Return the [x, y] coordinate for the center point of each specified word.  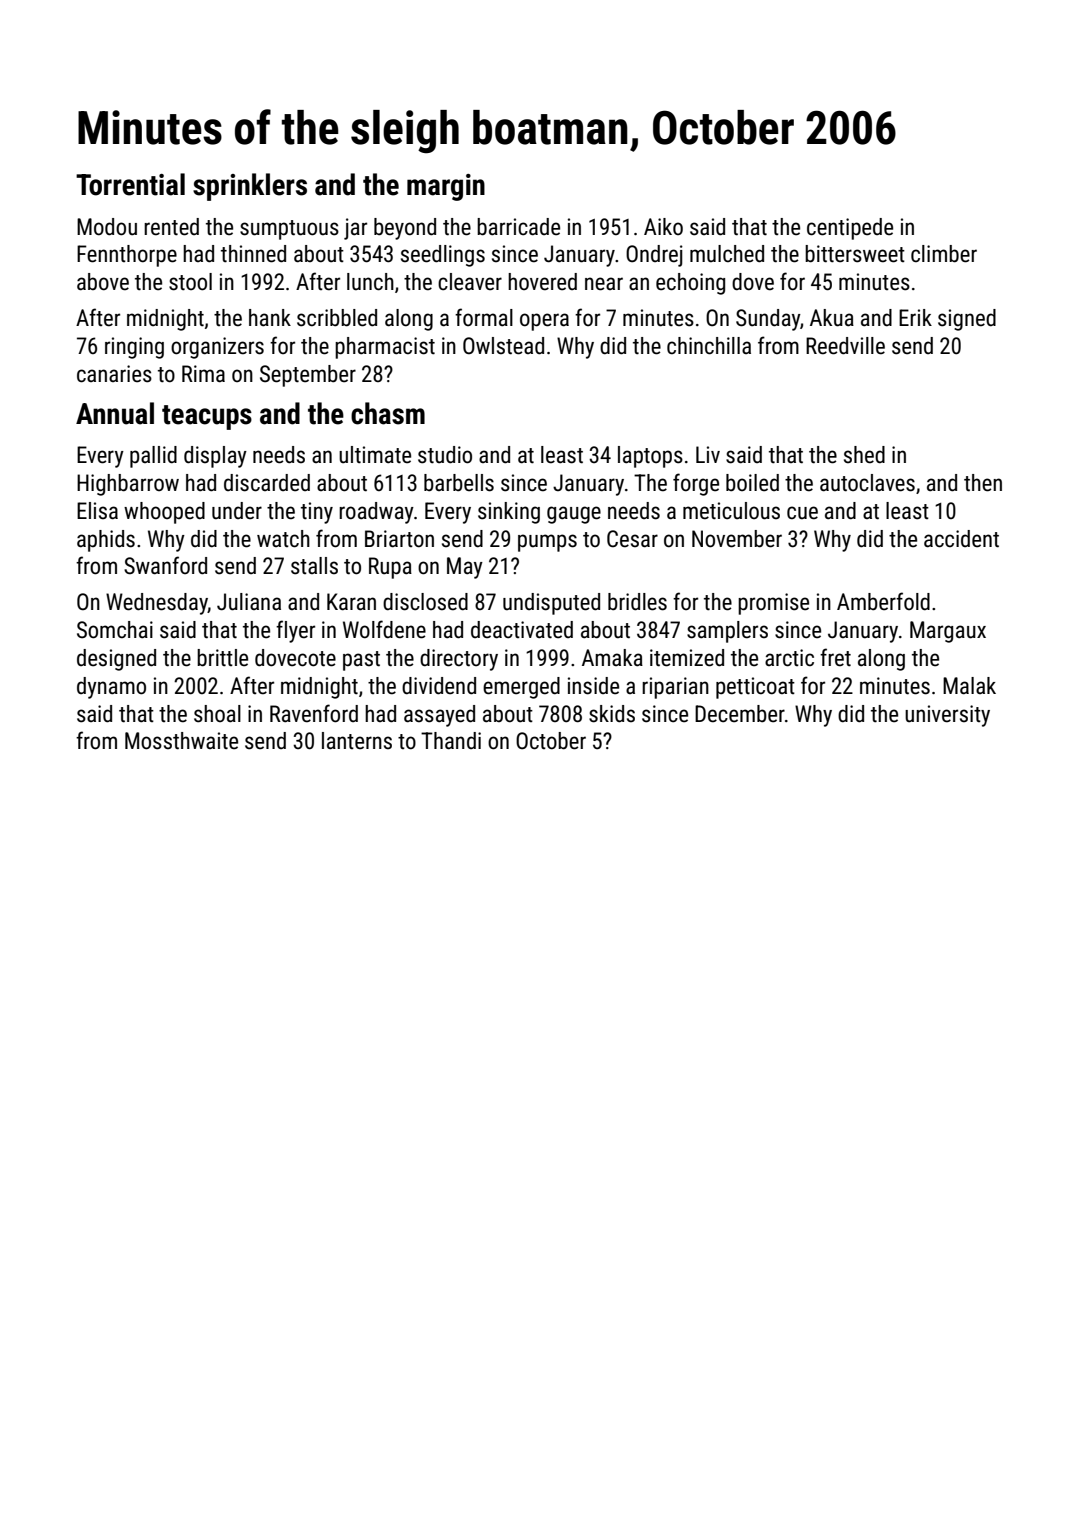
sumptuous [289, 230]
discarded [267, 483]
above [103, 282]
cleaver [470, 282]
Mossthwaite [181, 741]
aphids [106, 541]
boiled [752, 483]
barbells [459, 483]
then [983, 483]
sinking [509, 513]
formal [484, 317]
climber [944, 254]
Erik [915, 317]
